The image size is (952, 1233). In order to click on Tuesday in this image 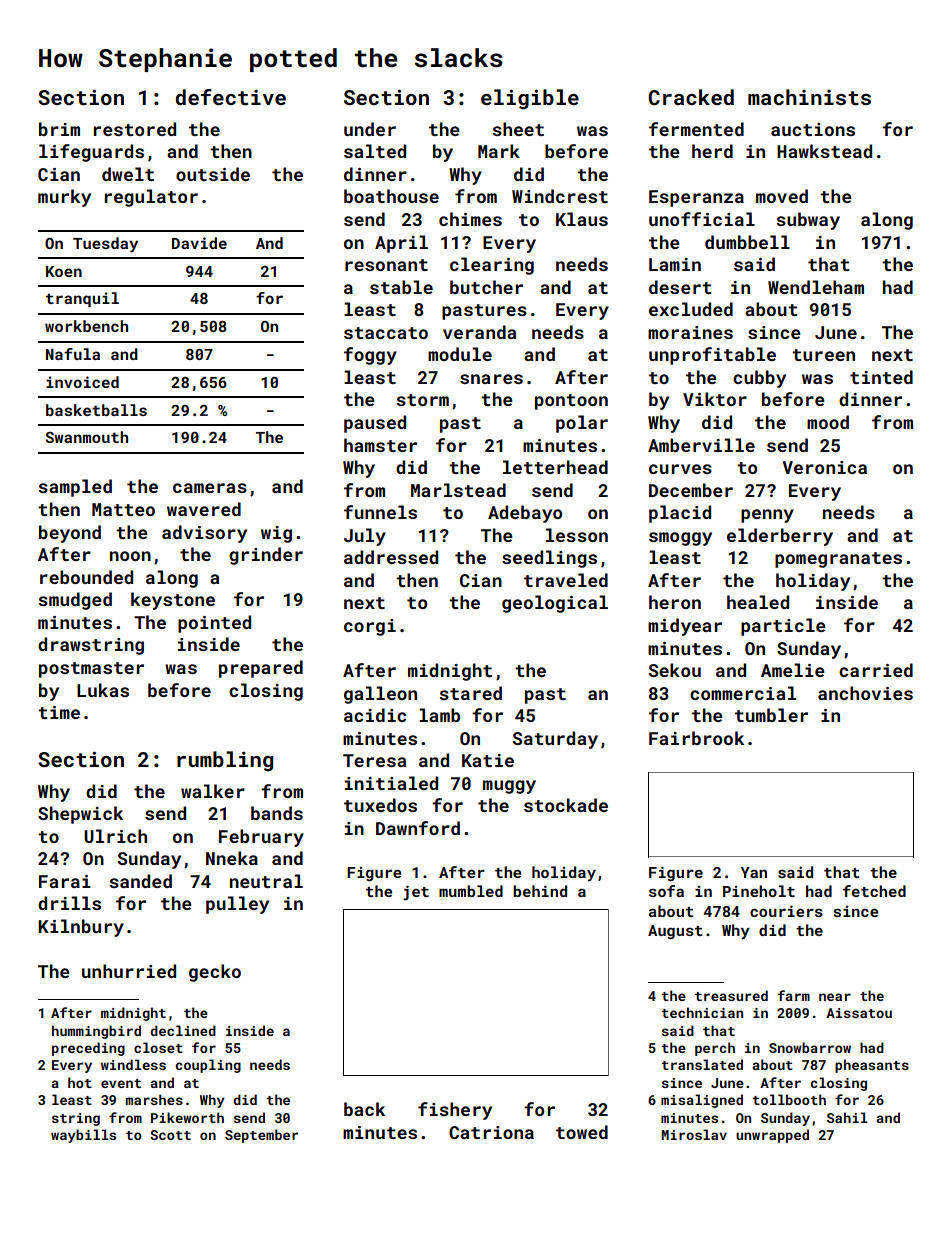, I will do `click(105, 245)`.
